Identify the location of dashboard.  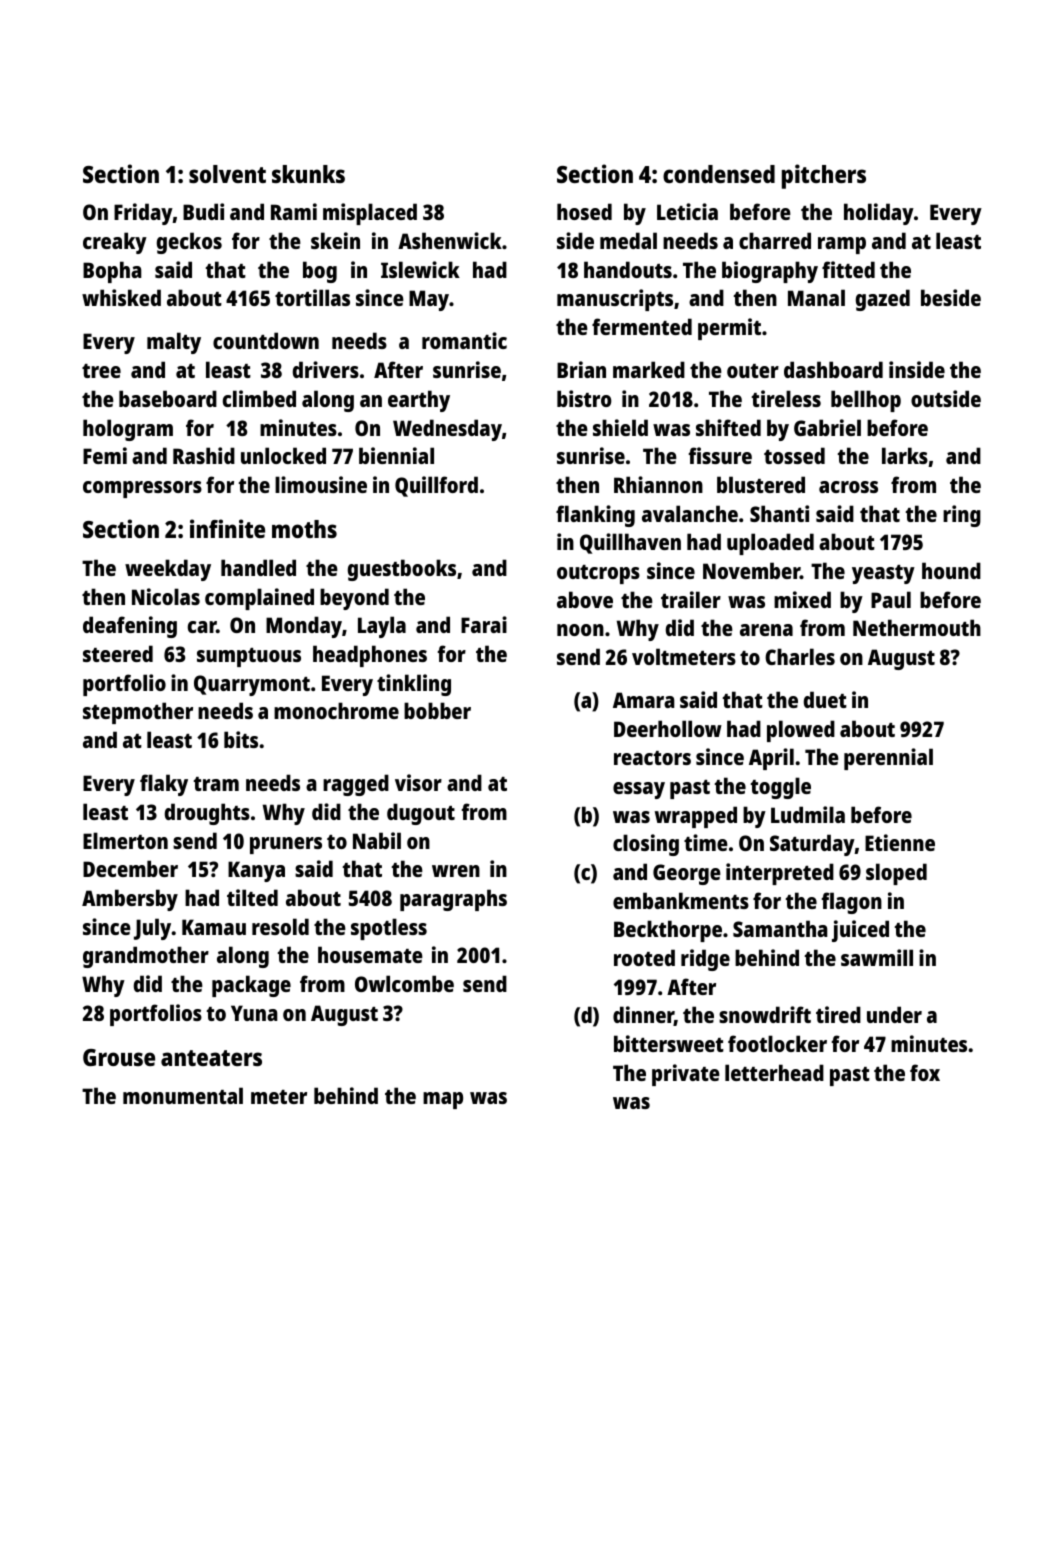
(833, 369).
